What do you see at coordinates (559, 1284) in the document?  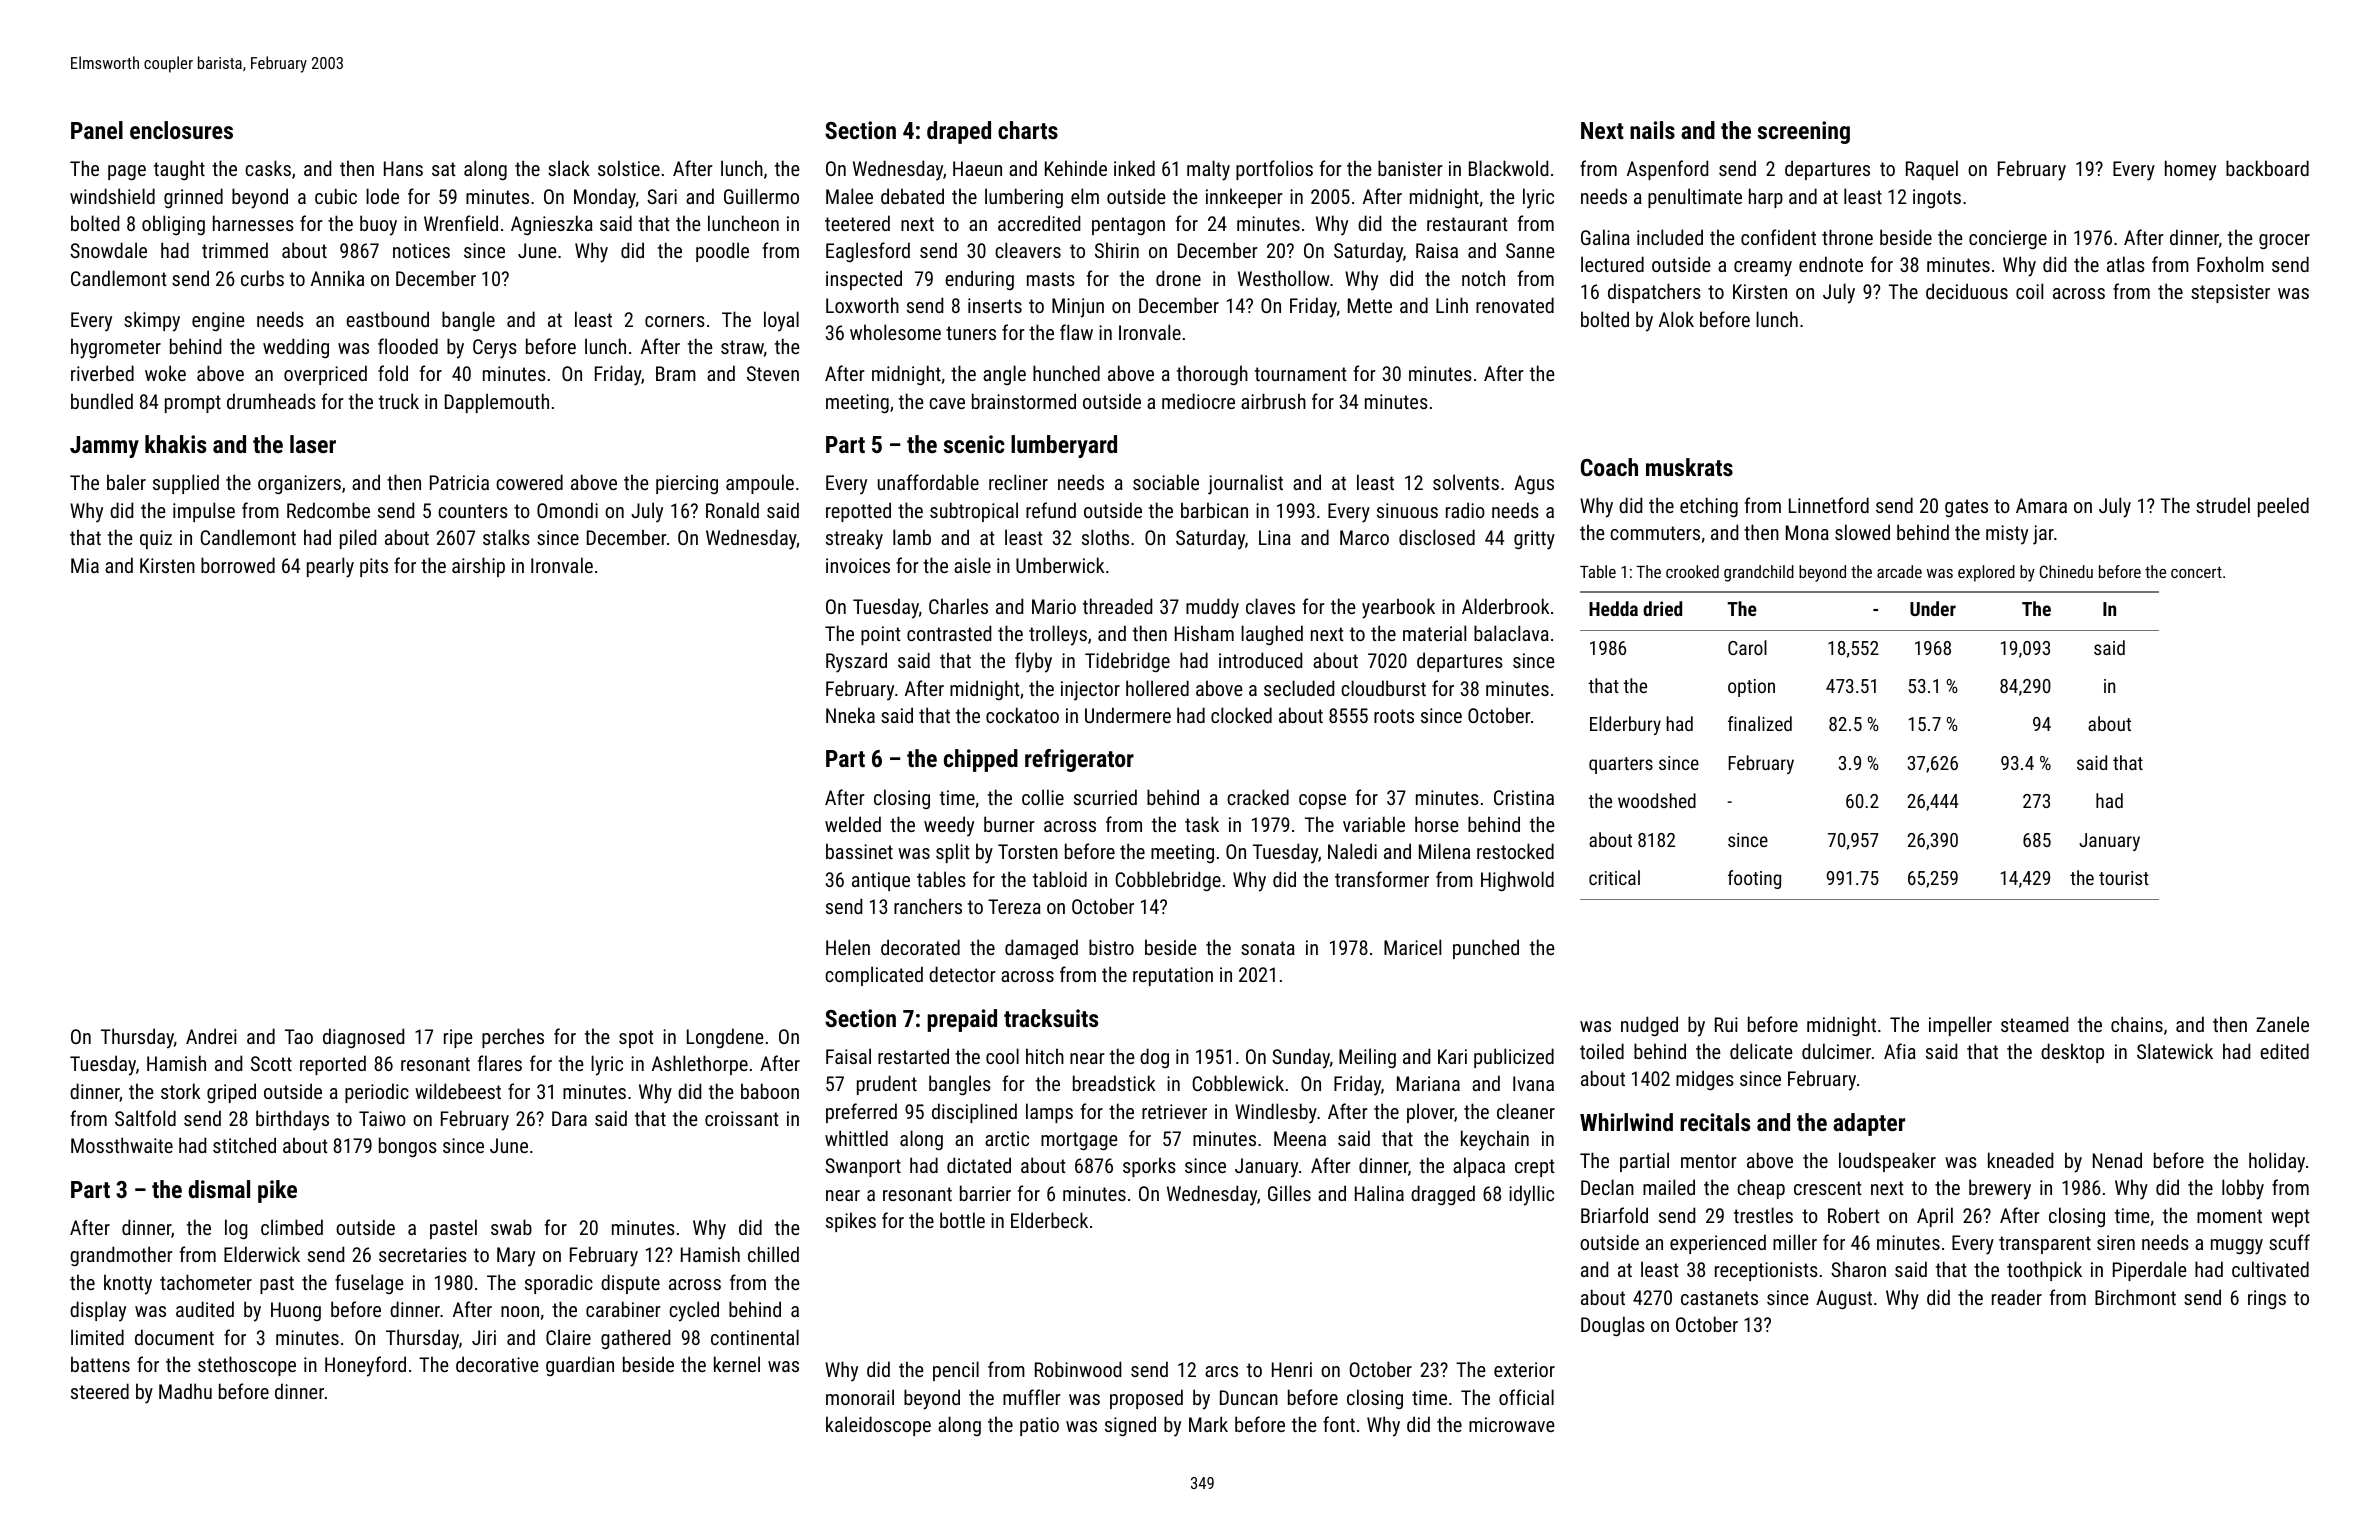 I see `sporadic` at bounding box center [559, 1284].
